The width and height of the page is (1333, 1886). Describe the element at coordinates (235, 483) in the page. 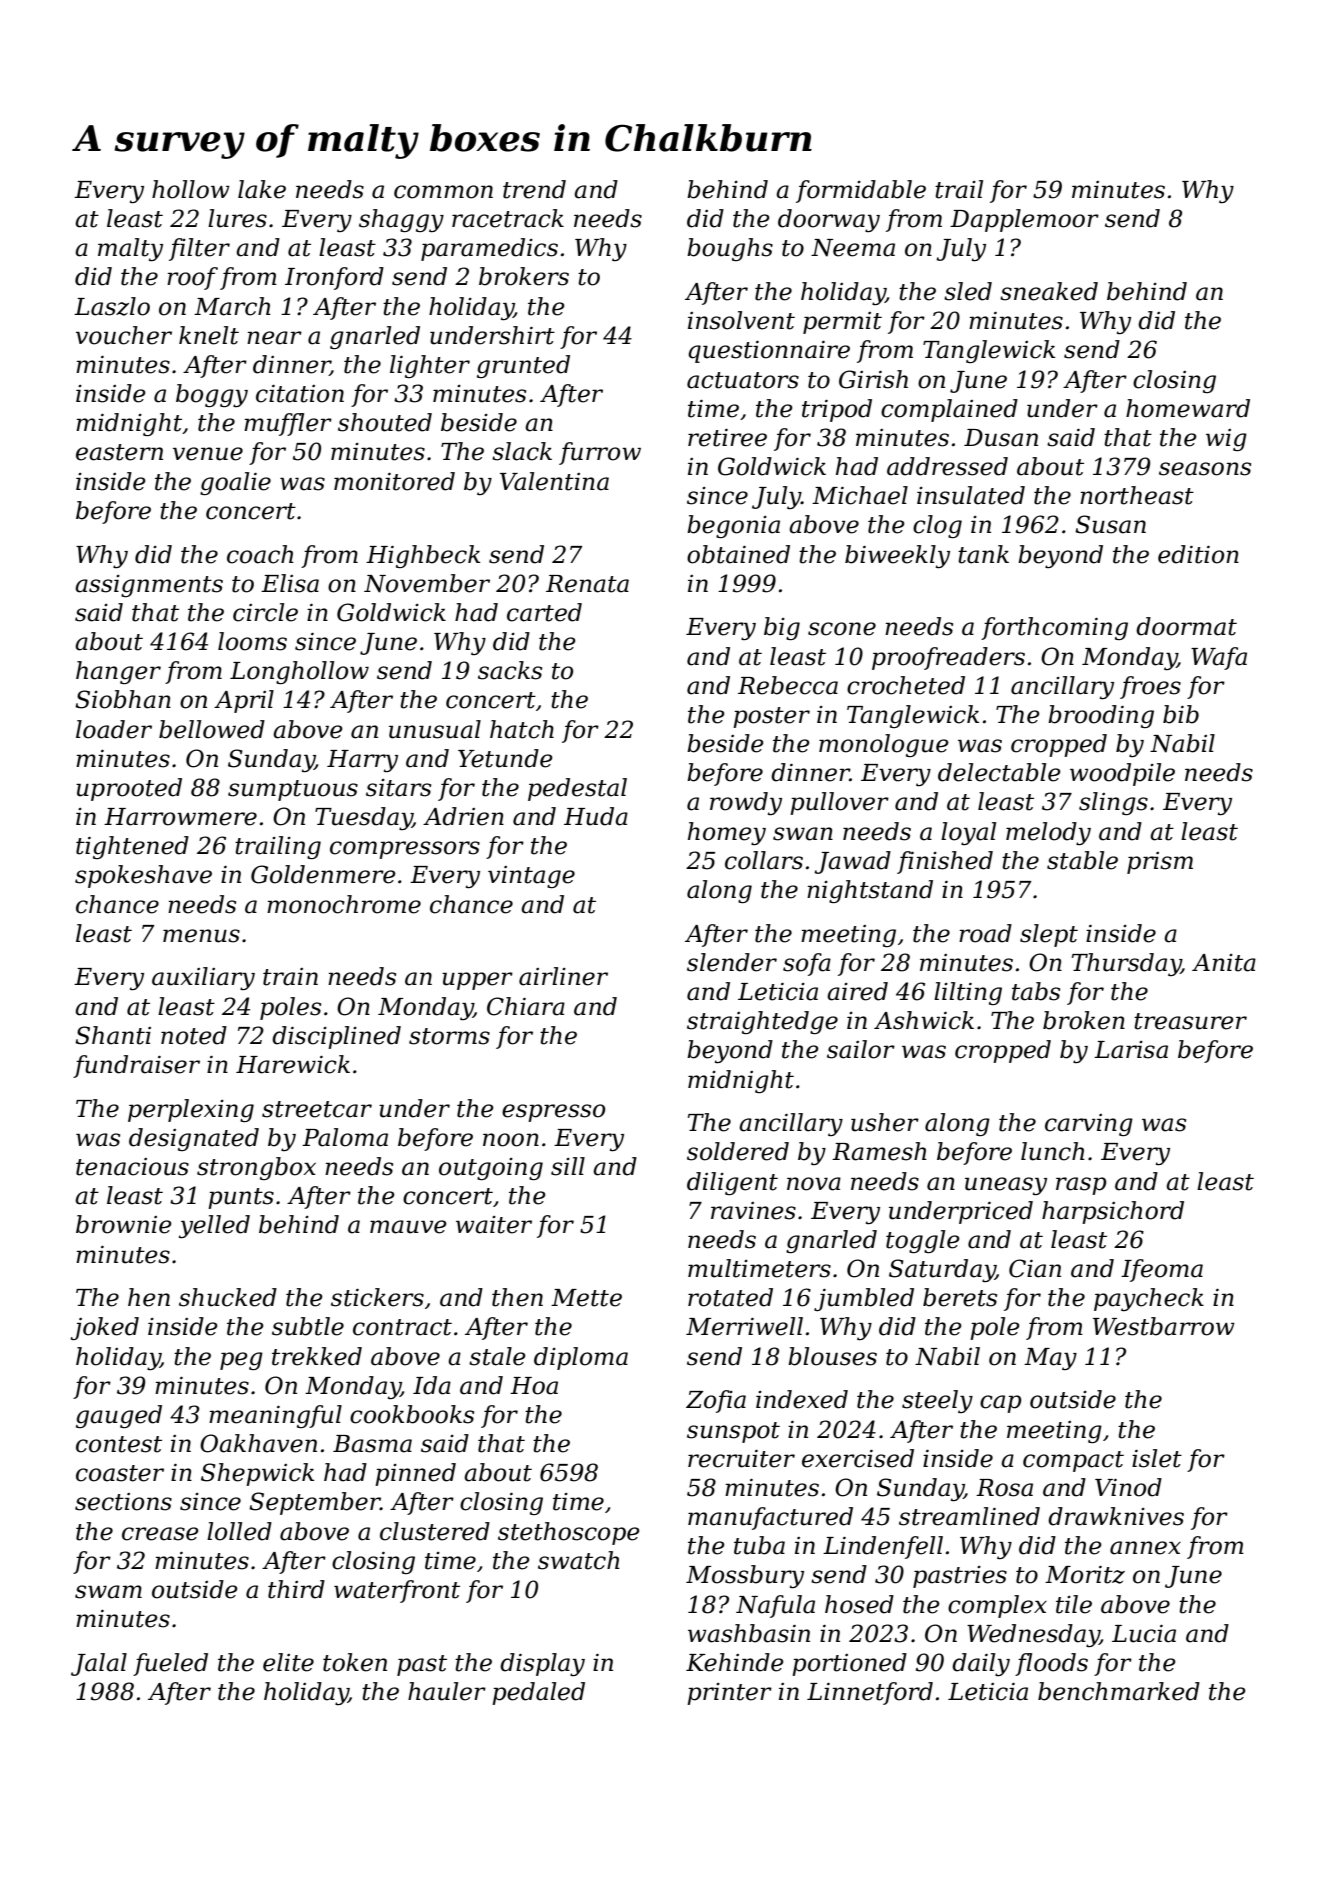

I see `goalie` at that location.
